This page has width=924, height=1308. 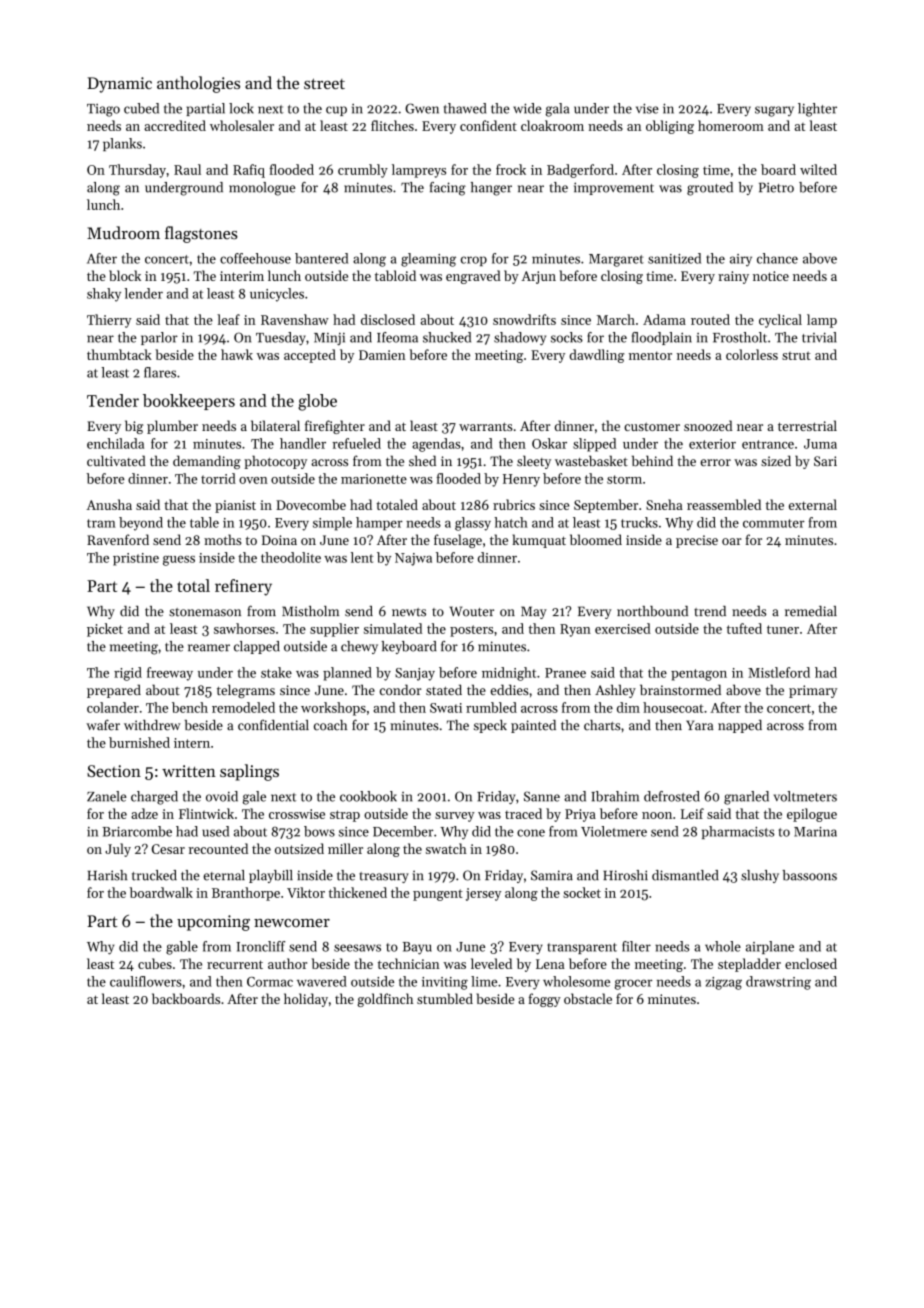 What do you see at coordinates (523, 813) in the page?
I see `traced` at bounding box center [523, 813].
